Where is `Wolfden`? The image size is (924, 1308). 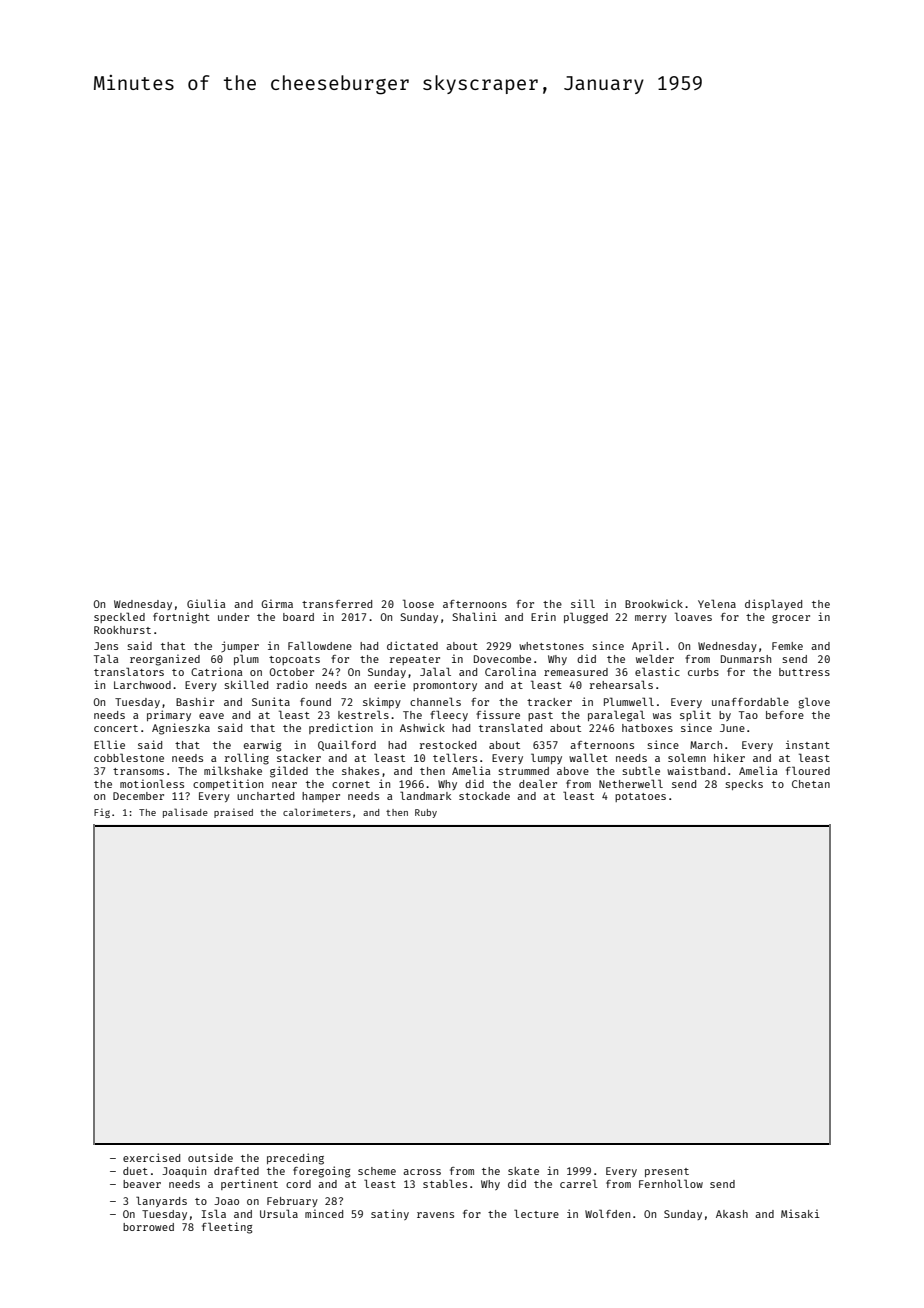
Wolfden is located at coordinates (607, 1213).
